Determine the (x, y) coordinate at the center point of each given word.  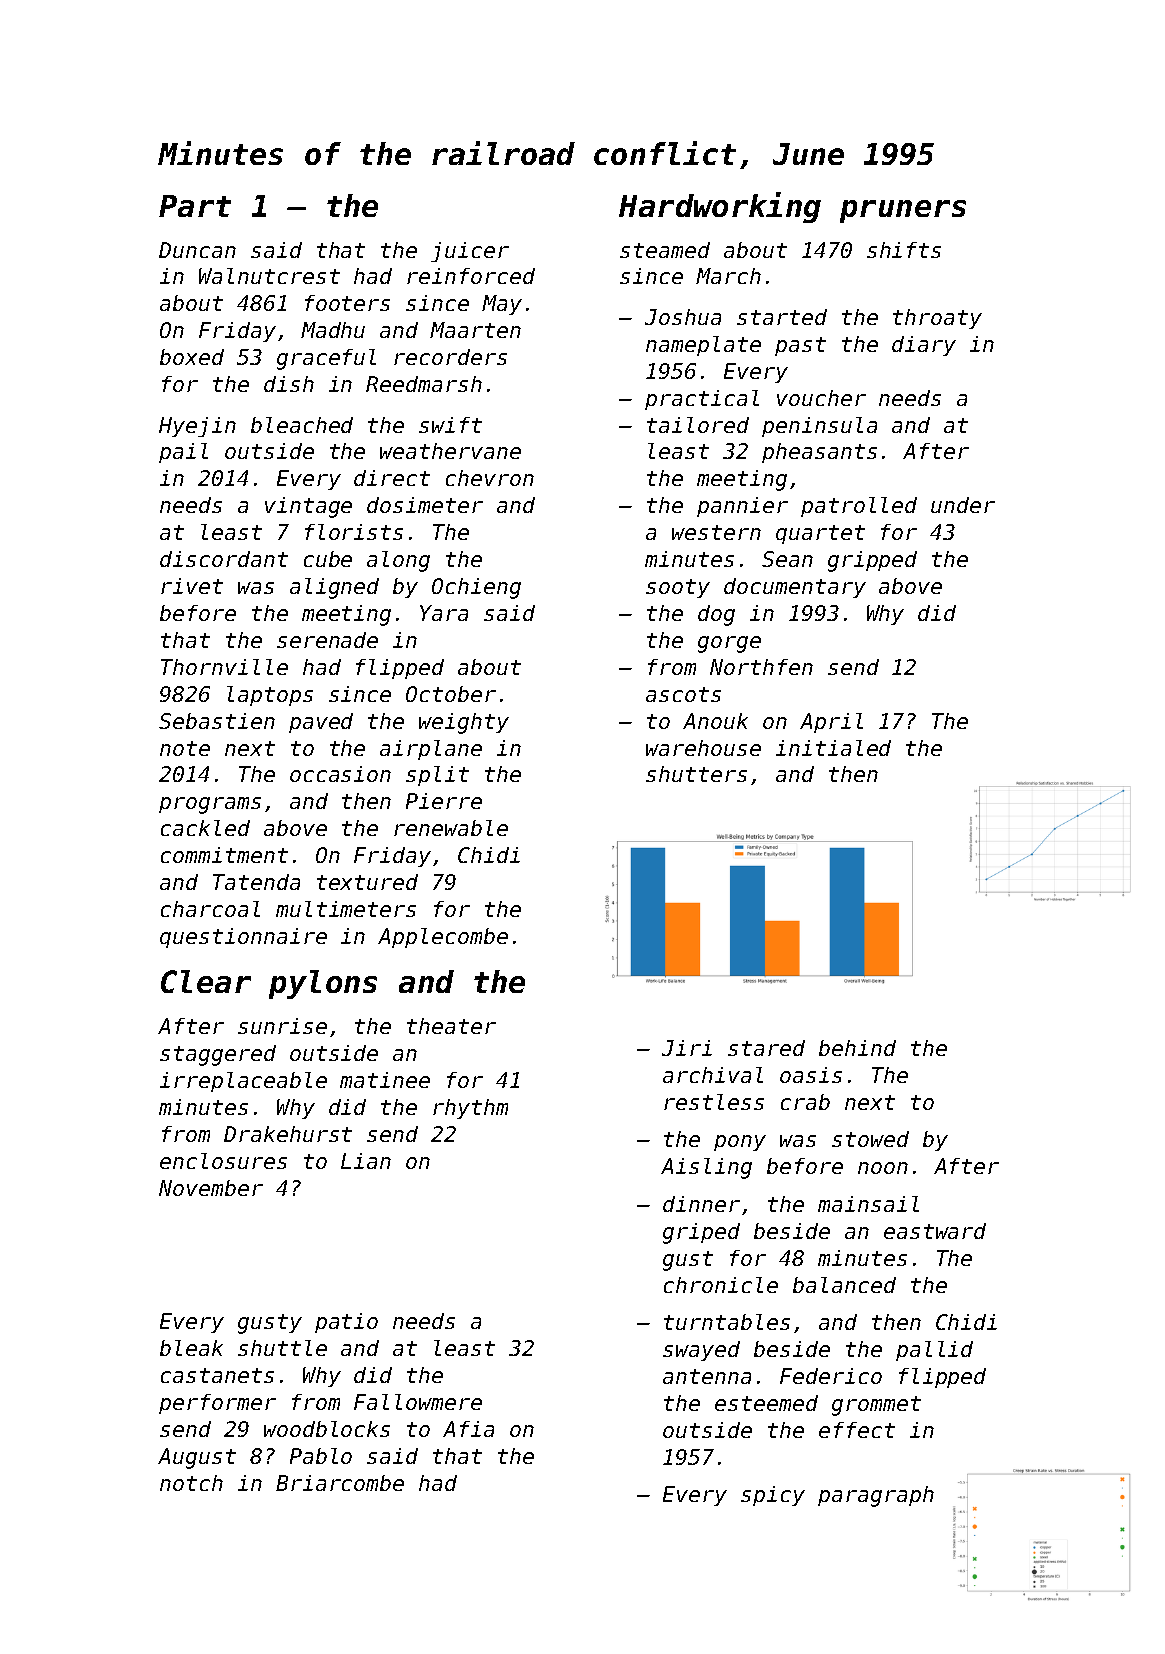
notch (191, 1483)
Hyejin (197, 427)
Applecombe (443, 938)
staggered (218, 1055)
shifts (904, 250)
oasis (811, 1075)
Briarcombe (340, 1483)
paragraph (876, 1496)
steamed (665, 250)
